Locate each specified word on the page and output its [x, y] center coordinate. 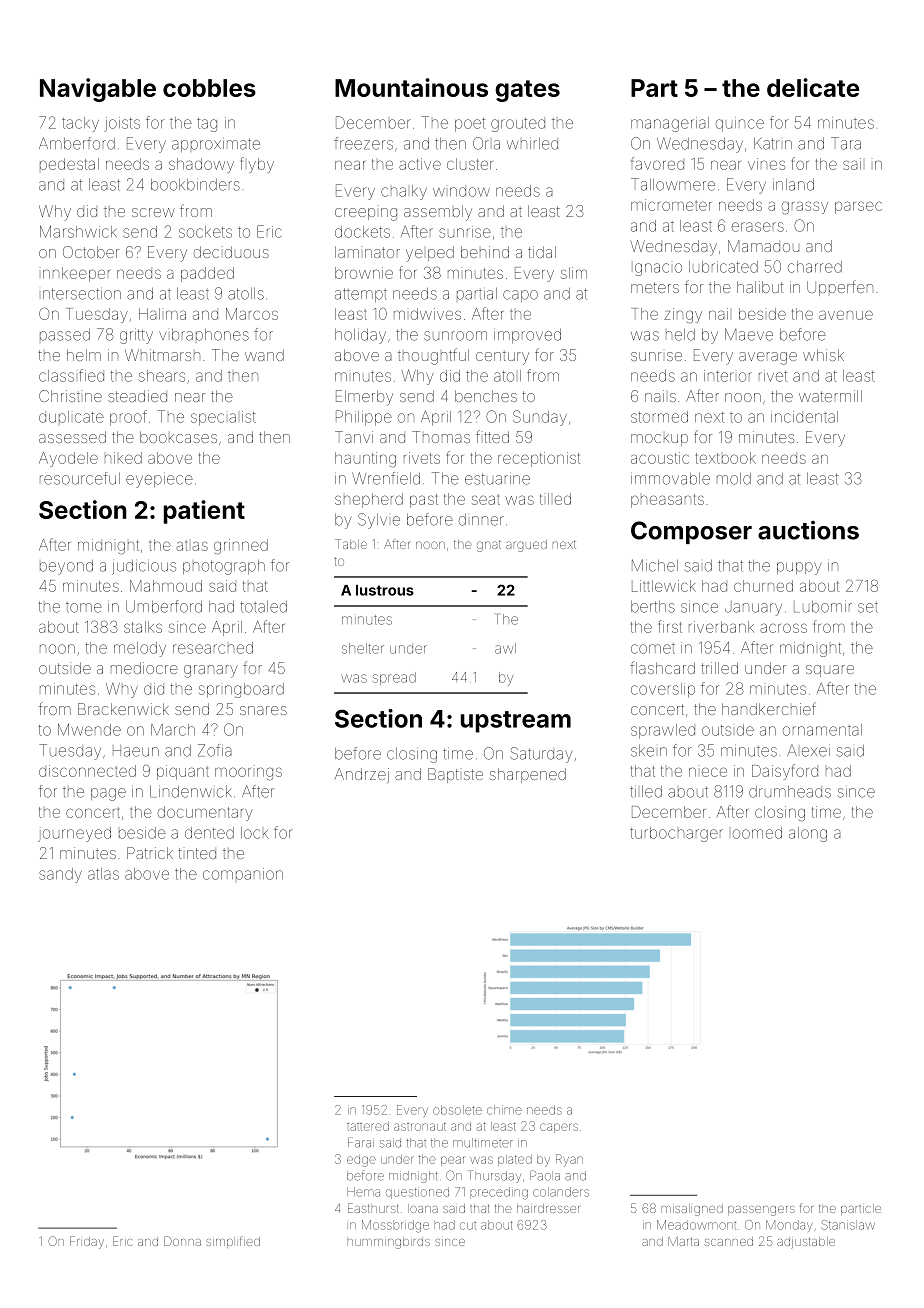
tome [84, 607]
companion [243, 874]
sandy [60, 875]
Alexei [808, 751]
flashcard [662, 667]
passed [65, 335]
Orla [486, 143]
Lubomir [823, 606]
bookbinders [195, 185]
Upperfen [840, 288]
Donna [182, 1241]
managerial [670, 124]
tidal [542, 252]
